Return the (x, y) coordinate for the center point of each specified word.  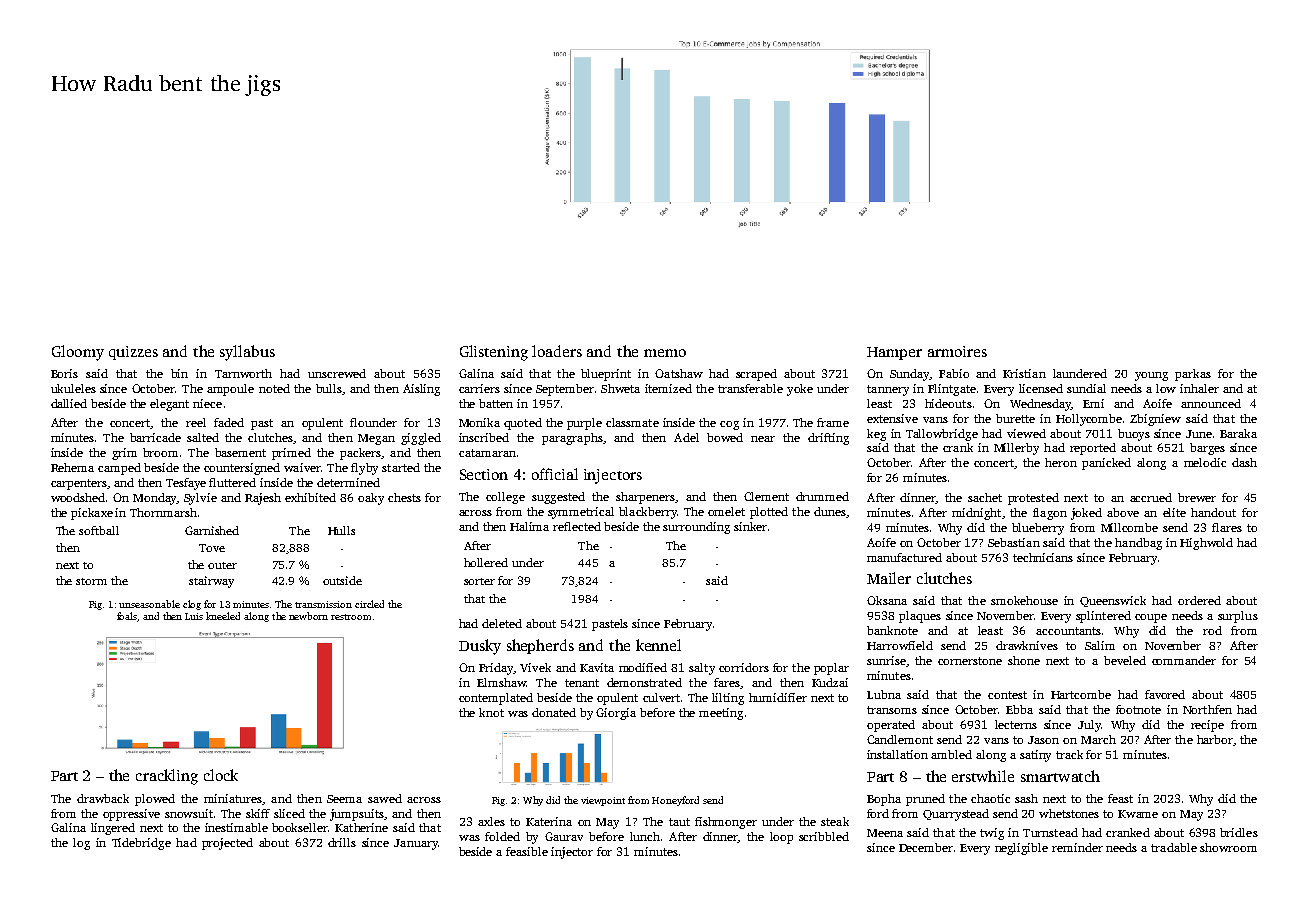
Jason (1043, 740)
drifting (828, 439)
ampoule (230, 390)
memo (665, 353)
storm (91, 581)
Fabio (954, 373)
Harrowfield (900, 645)
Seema (344, 799)
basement (240, 452)
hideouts (948, 403)
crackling (167, 777)
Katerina (549, 821)
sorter (479, 581)
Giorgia (616, 714)
